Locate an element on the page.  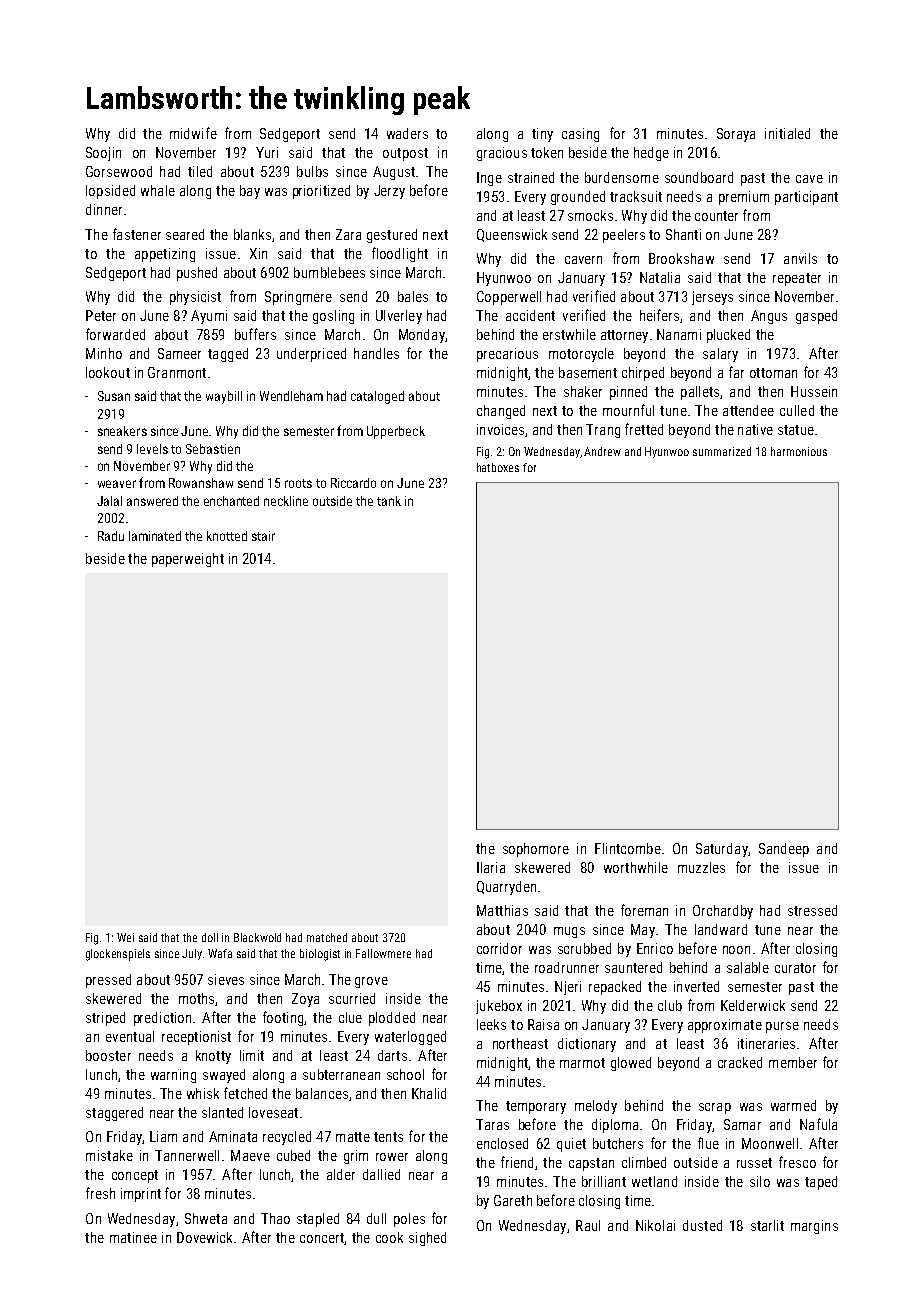
initialed is located at coordinates (787, 133).
